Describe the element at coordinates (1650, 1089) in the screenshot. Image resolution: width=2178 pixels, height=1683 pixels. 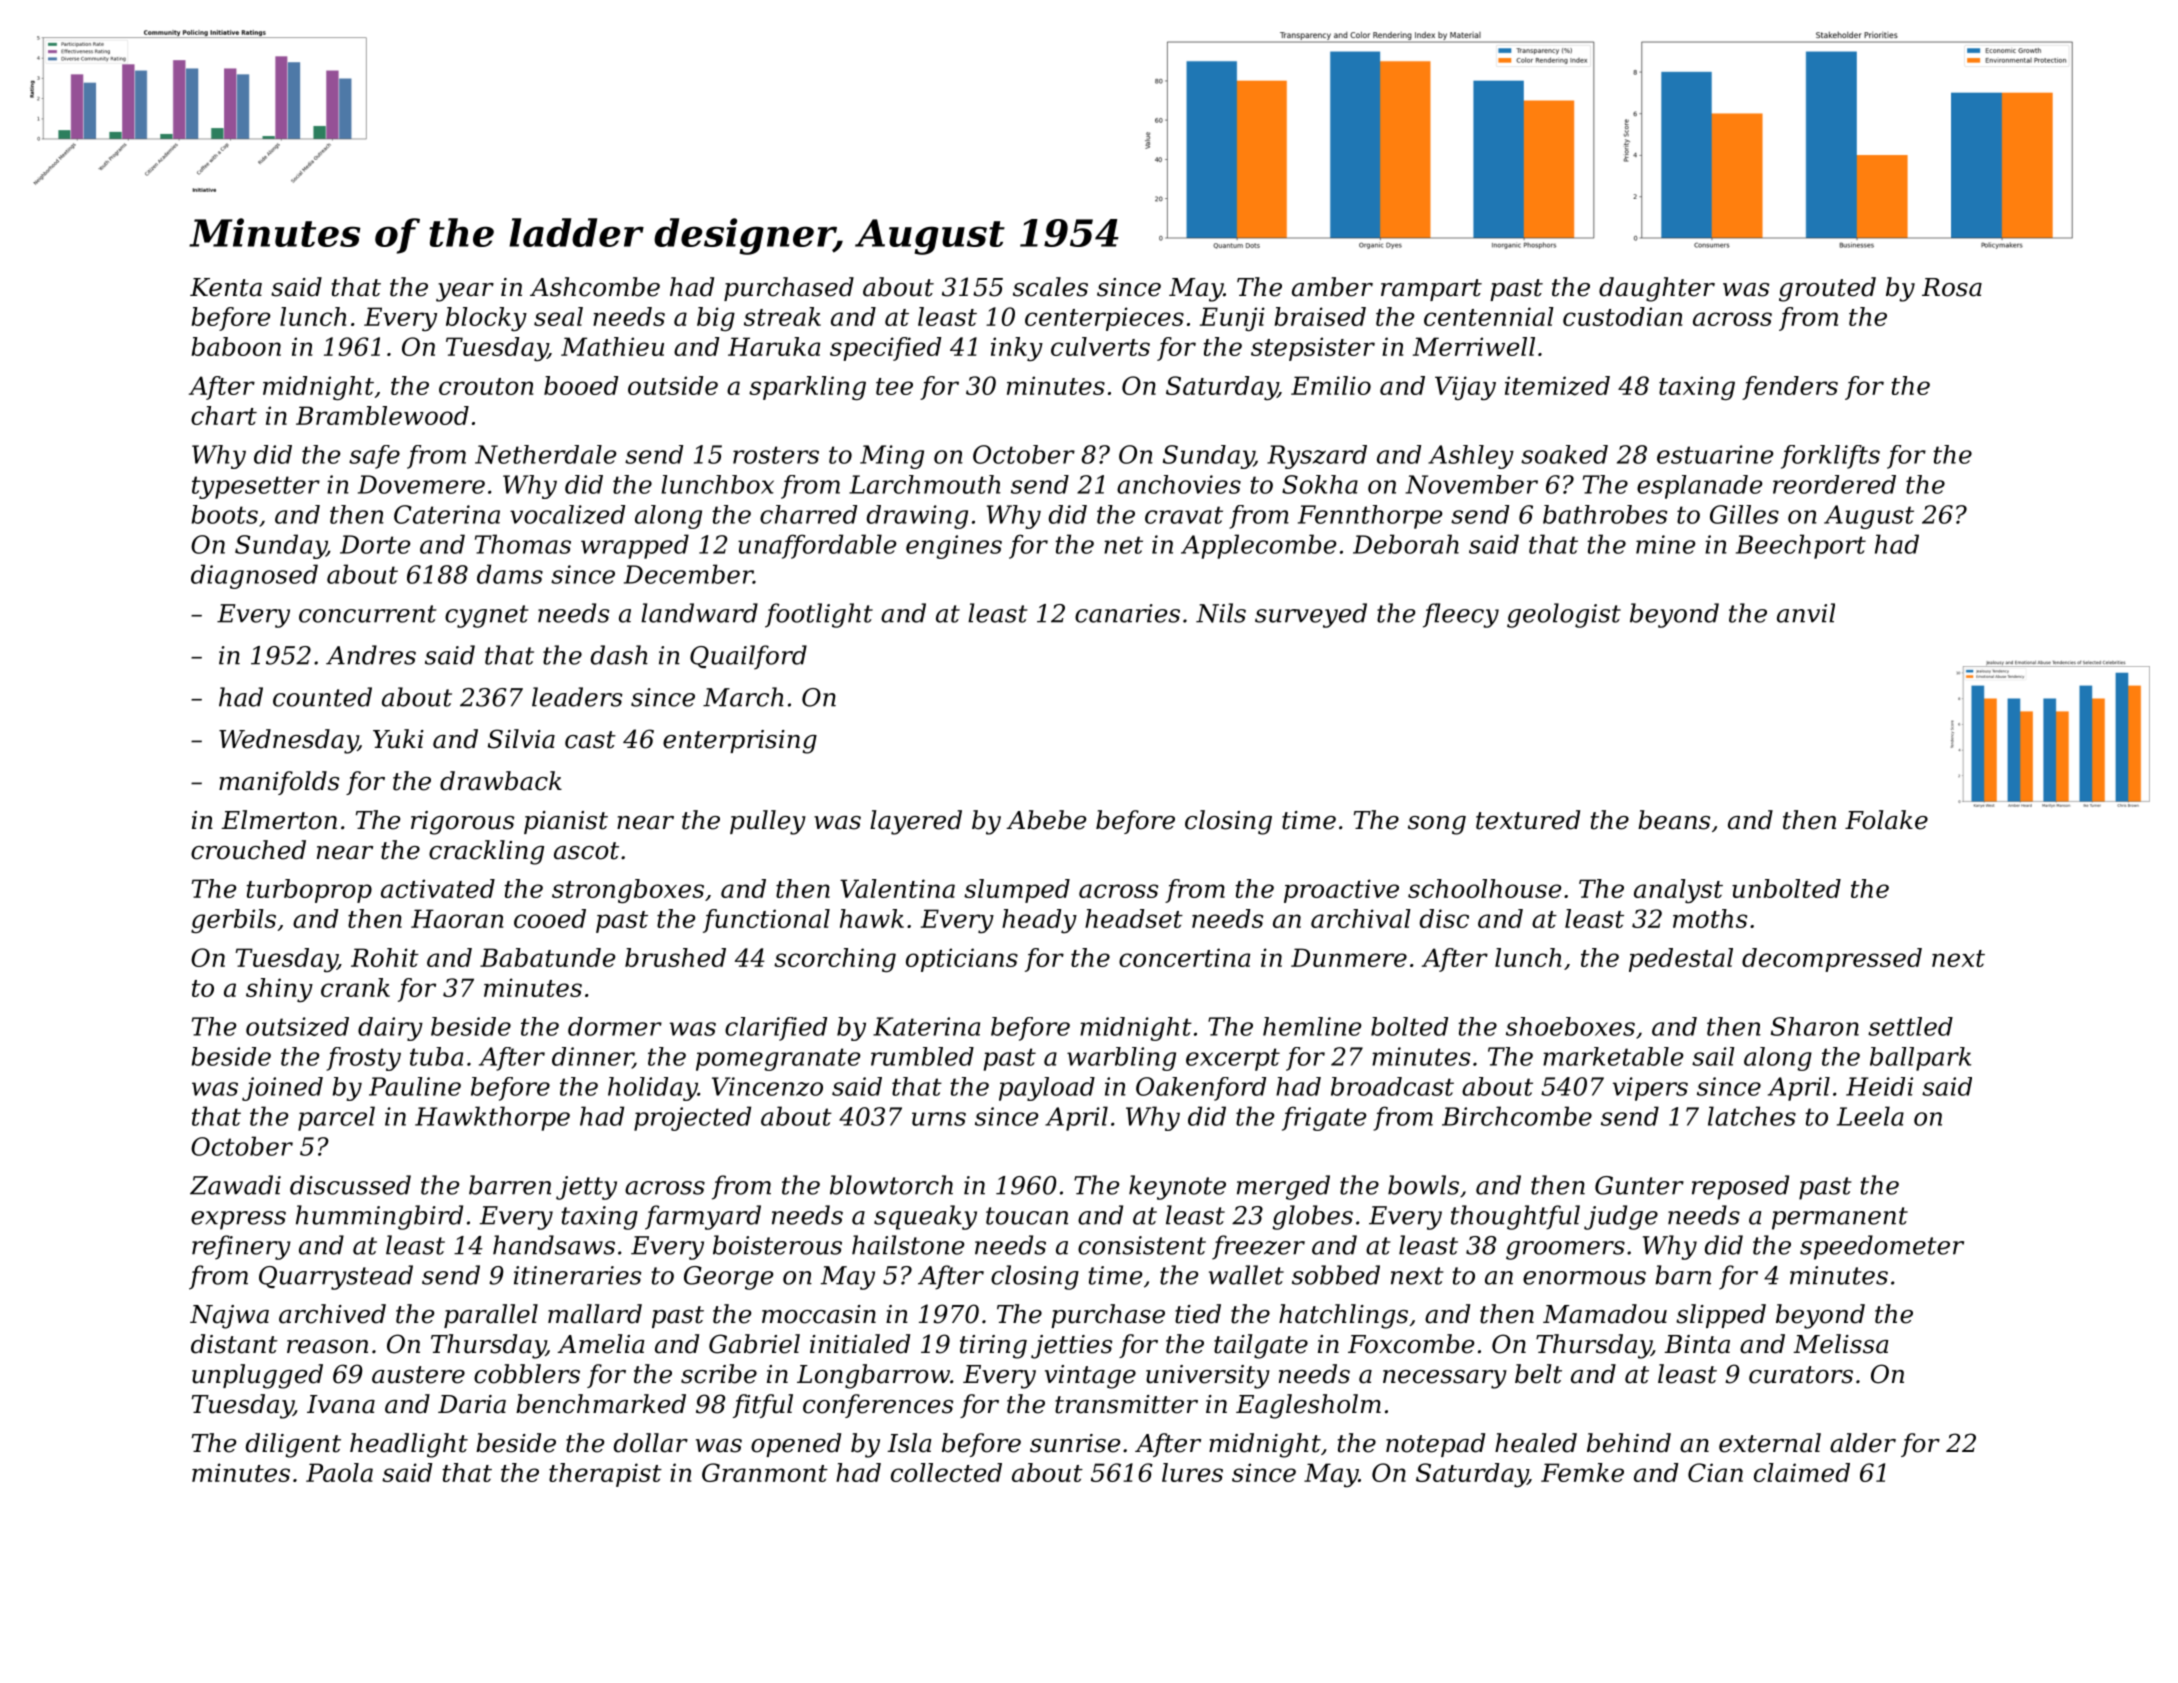
I see `vipers` at that location.
